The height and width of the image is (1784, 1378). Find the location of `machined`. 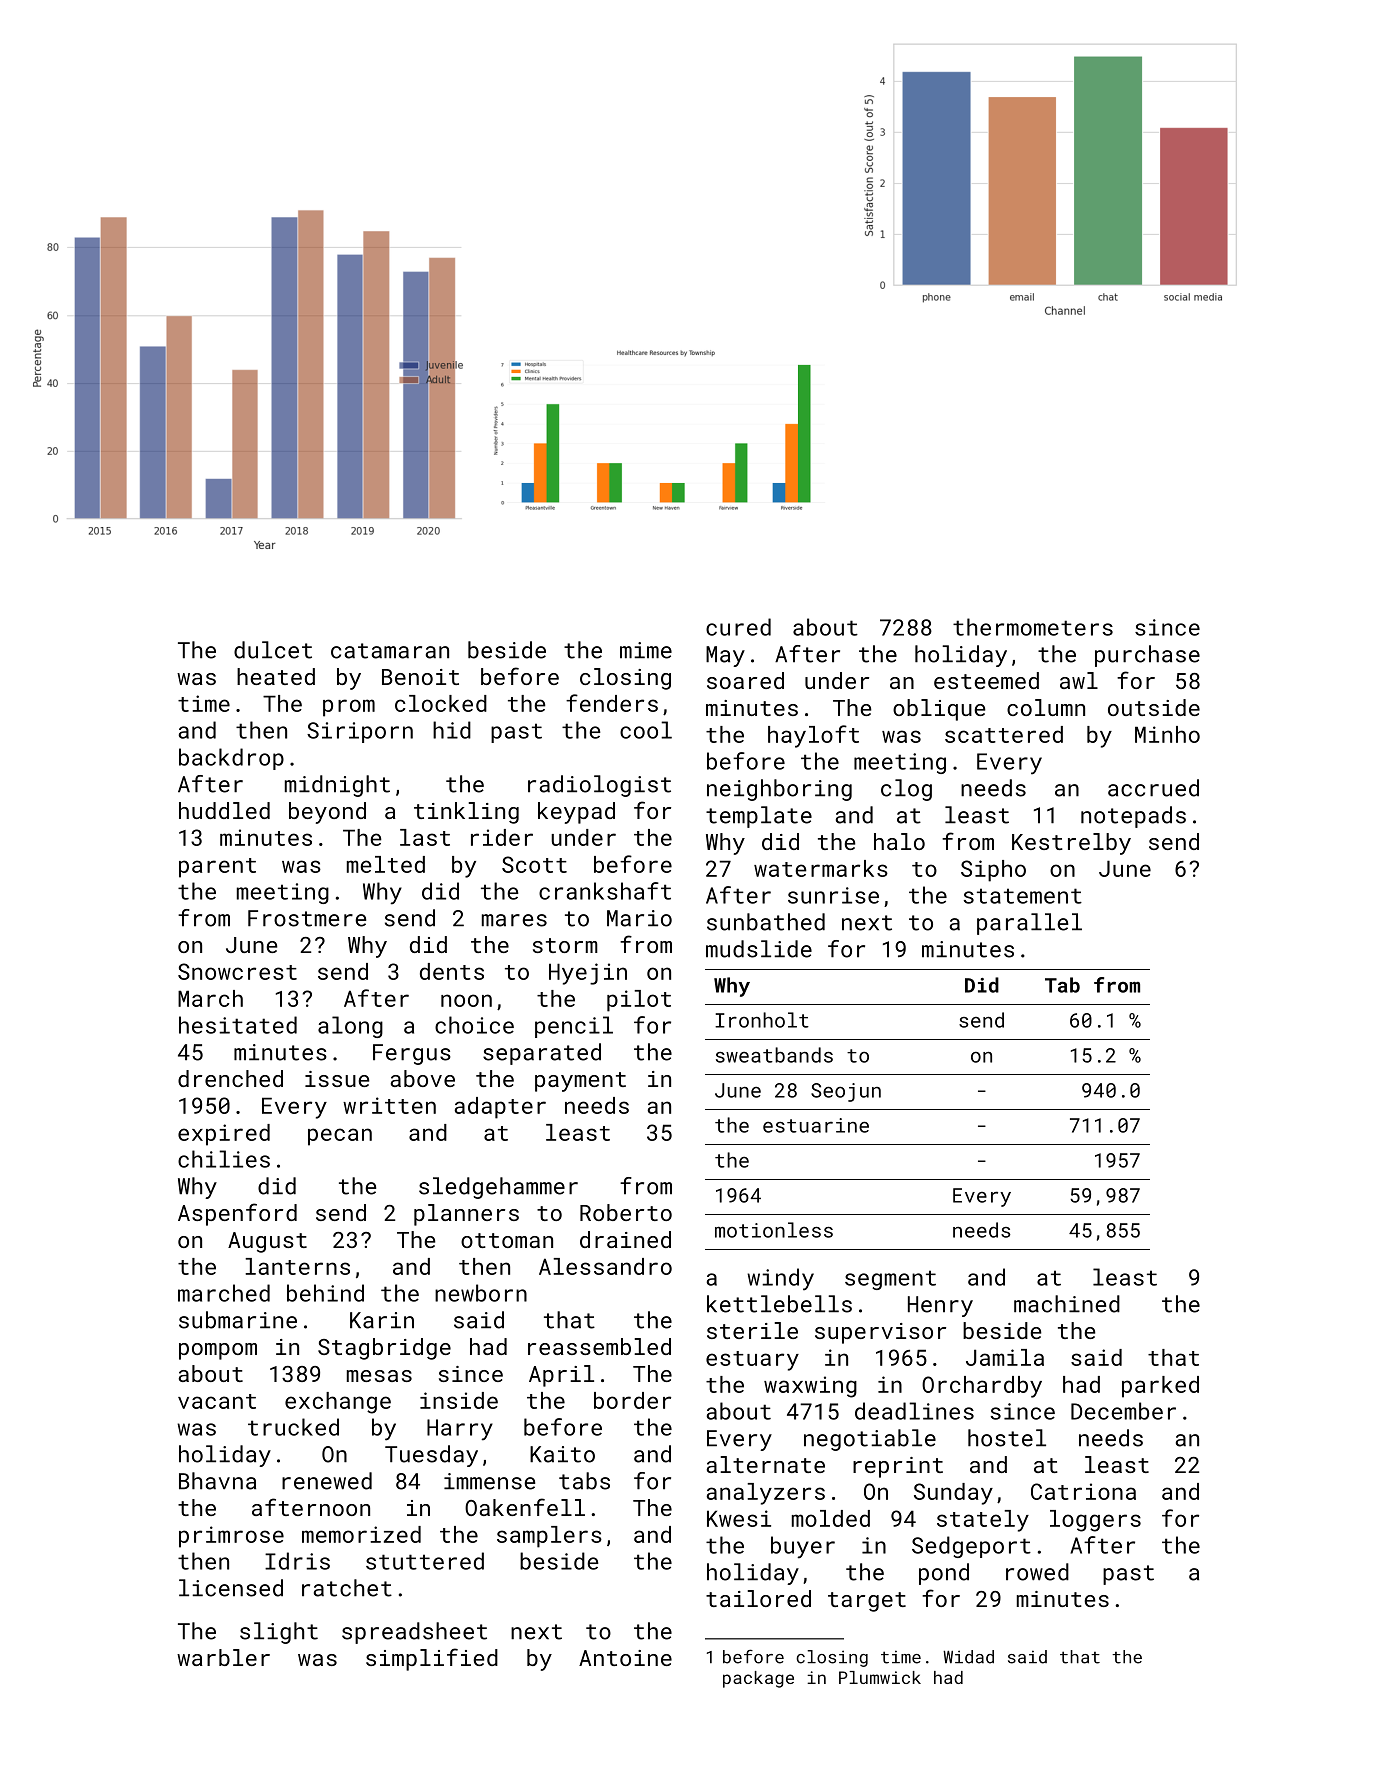

machined is located at coordinates (1067, 1304).
